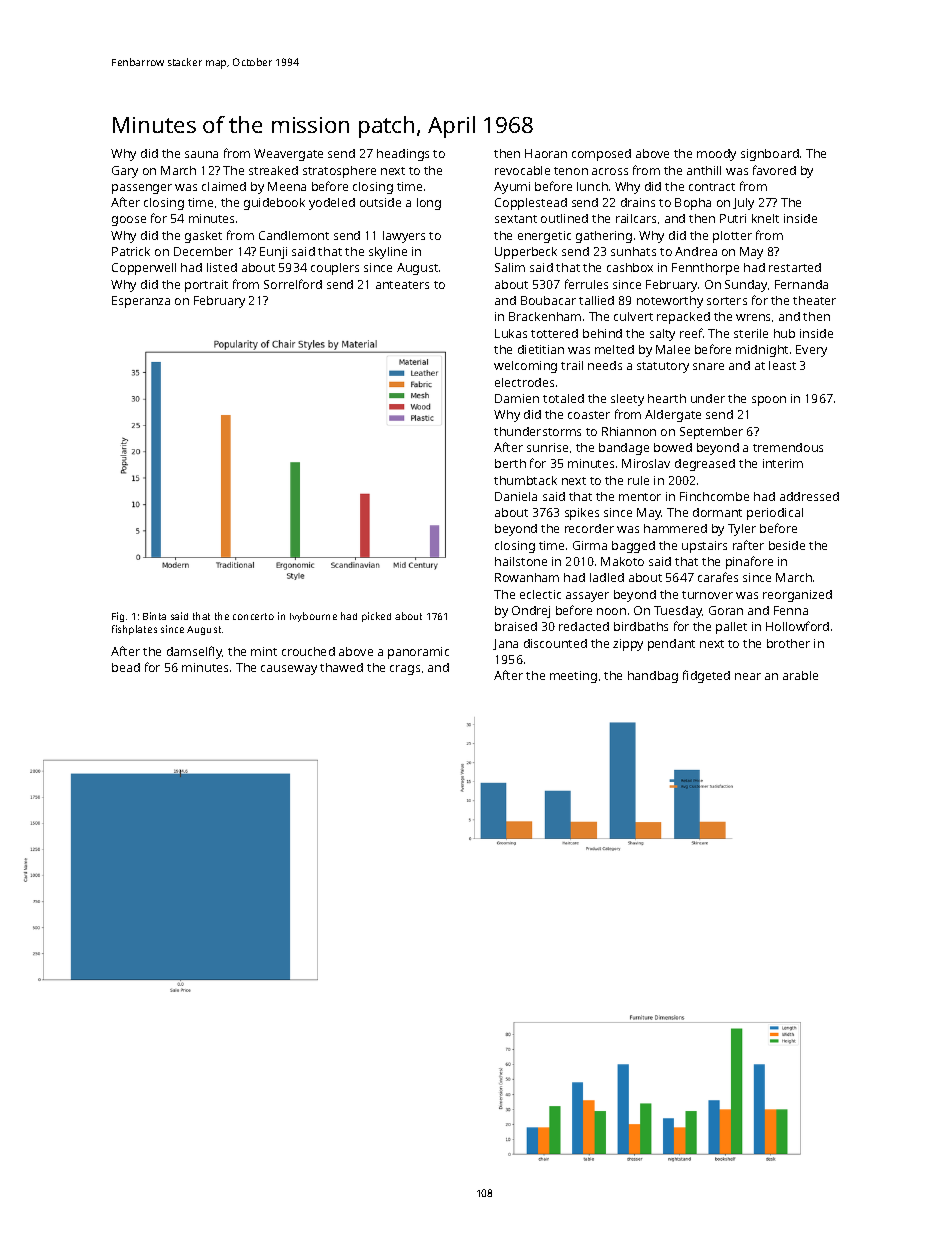  What do you see at coordinates (274, 204) in the screenshot?
I see `guidebook` at bounding box center [274, 204].
